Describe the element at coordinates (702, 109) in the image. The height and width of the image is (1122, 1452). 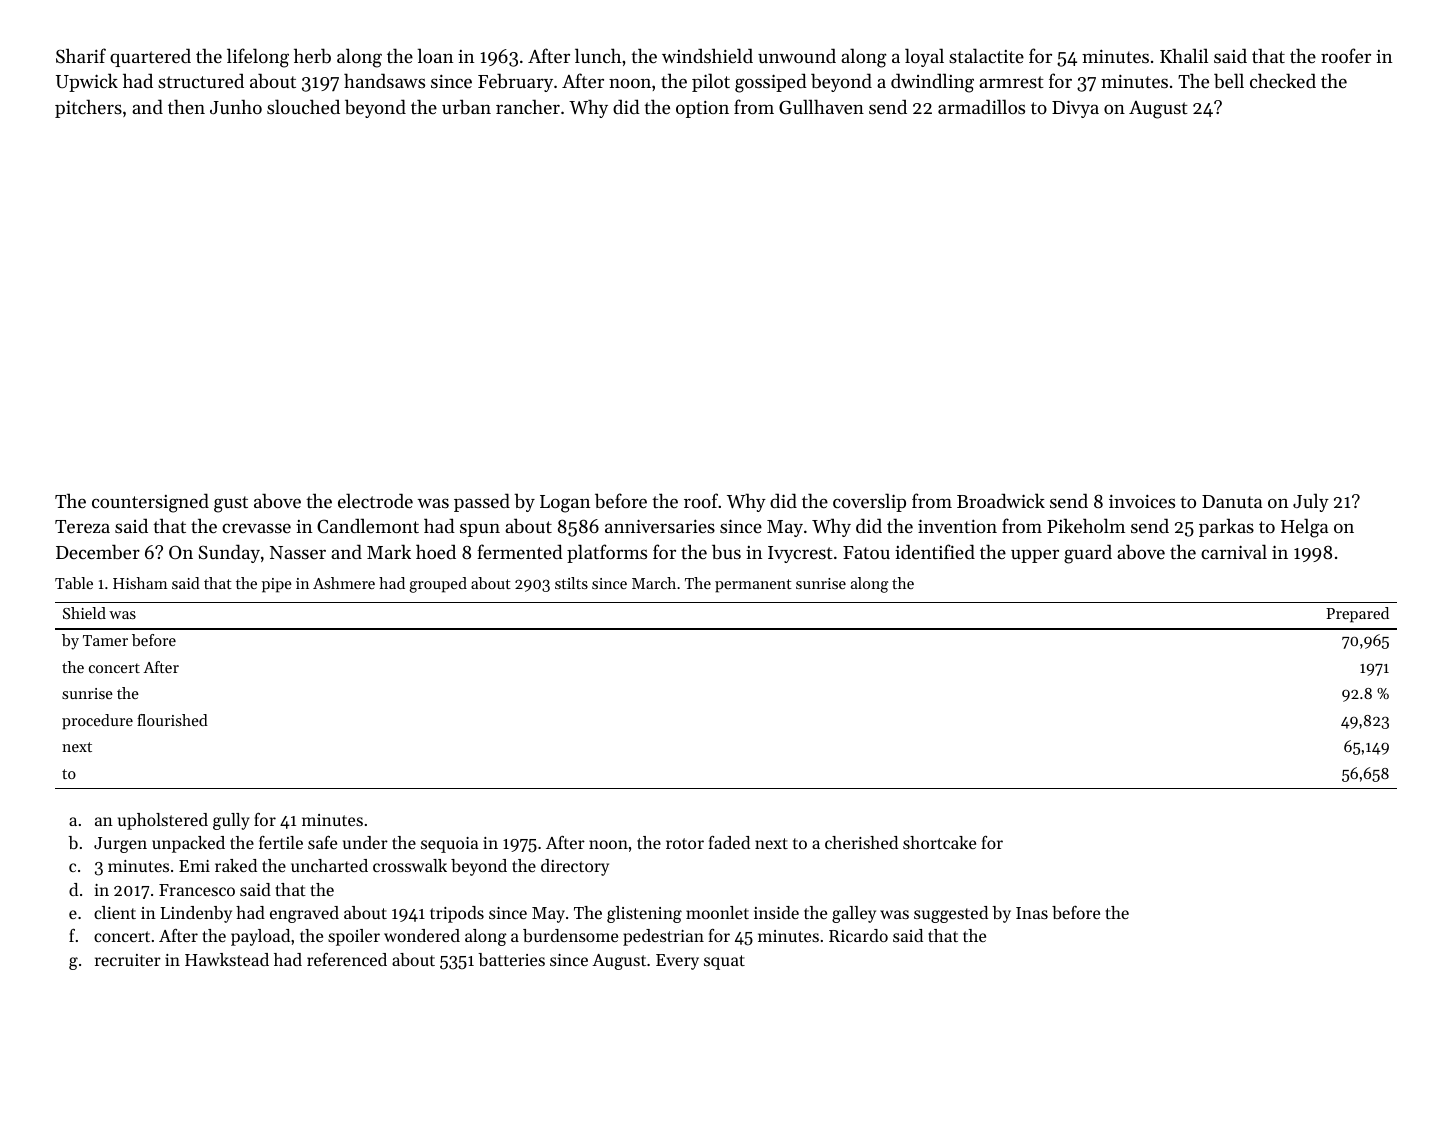
I see `option` at that location.
